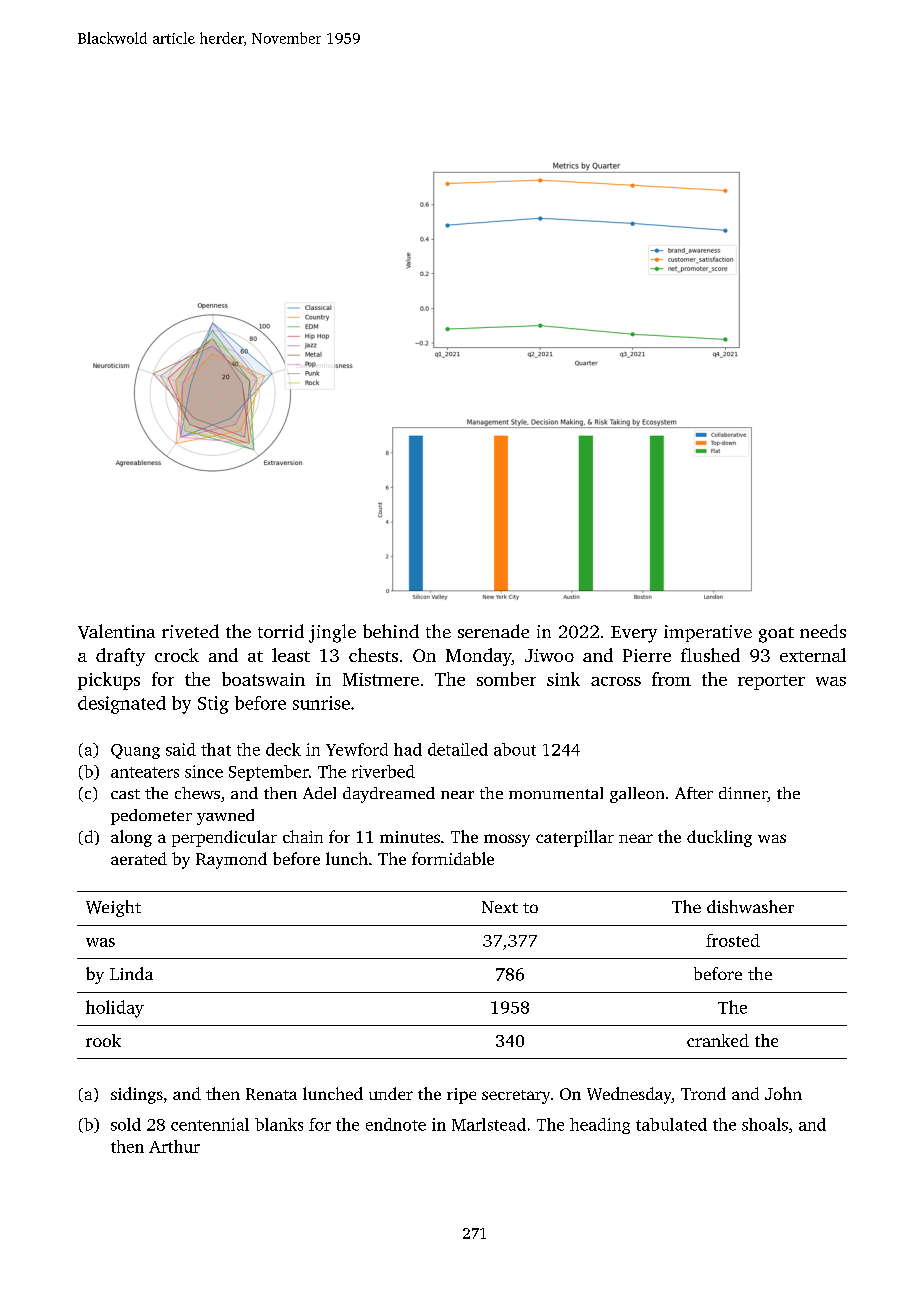 This page has width=924, height=1311. What do you see at coordinates (139, 858) in the page?
I see `aerated` at bounding box center [139, 858].
